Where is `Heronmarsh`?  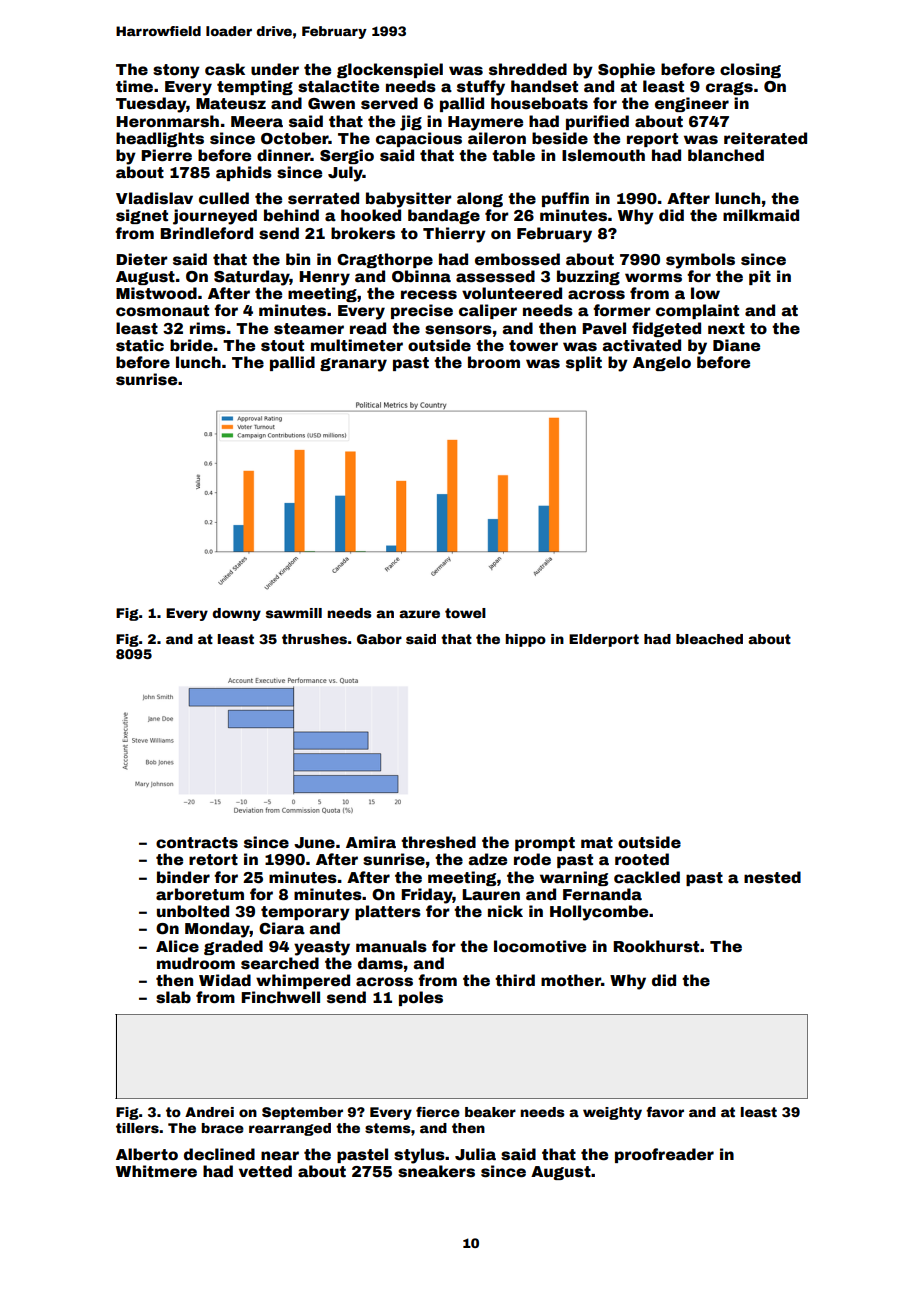 Heronmarsh is located at coordinates (167, 121).
